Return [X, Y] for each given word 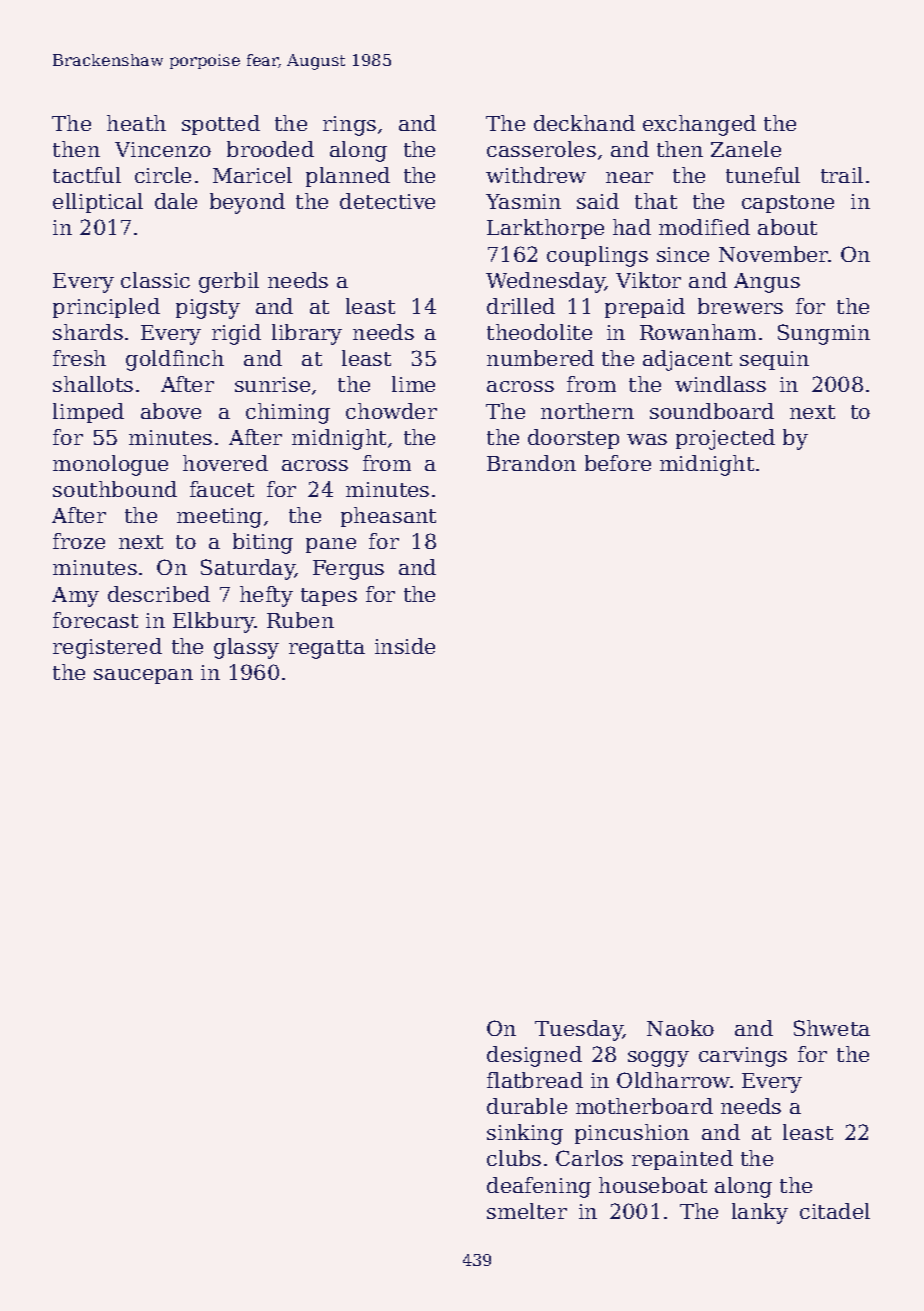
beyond [247, 203]
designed [534, 1056]
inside [405, 646]
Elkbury [214, 622]
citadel [835, 1211]
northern [587, 411]
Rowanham [698, 332]
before [618, 463]
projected [725, 439]
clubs [514, 1158]
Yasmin [523, 201]
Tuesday [579, 1030]
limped [88, 413]
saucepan [143, 676]
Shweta [832, 1028]
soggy [658, 1059]
